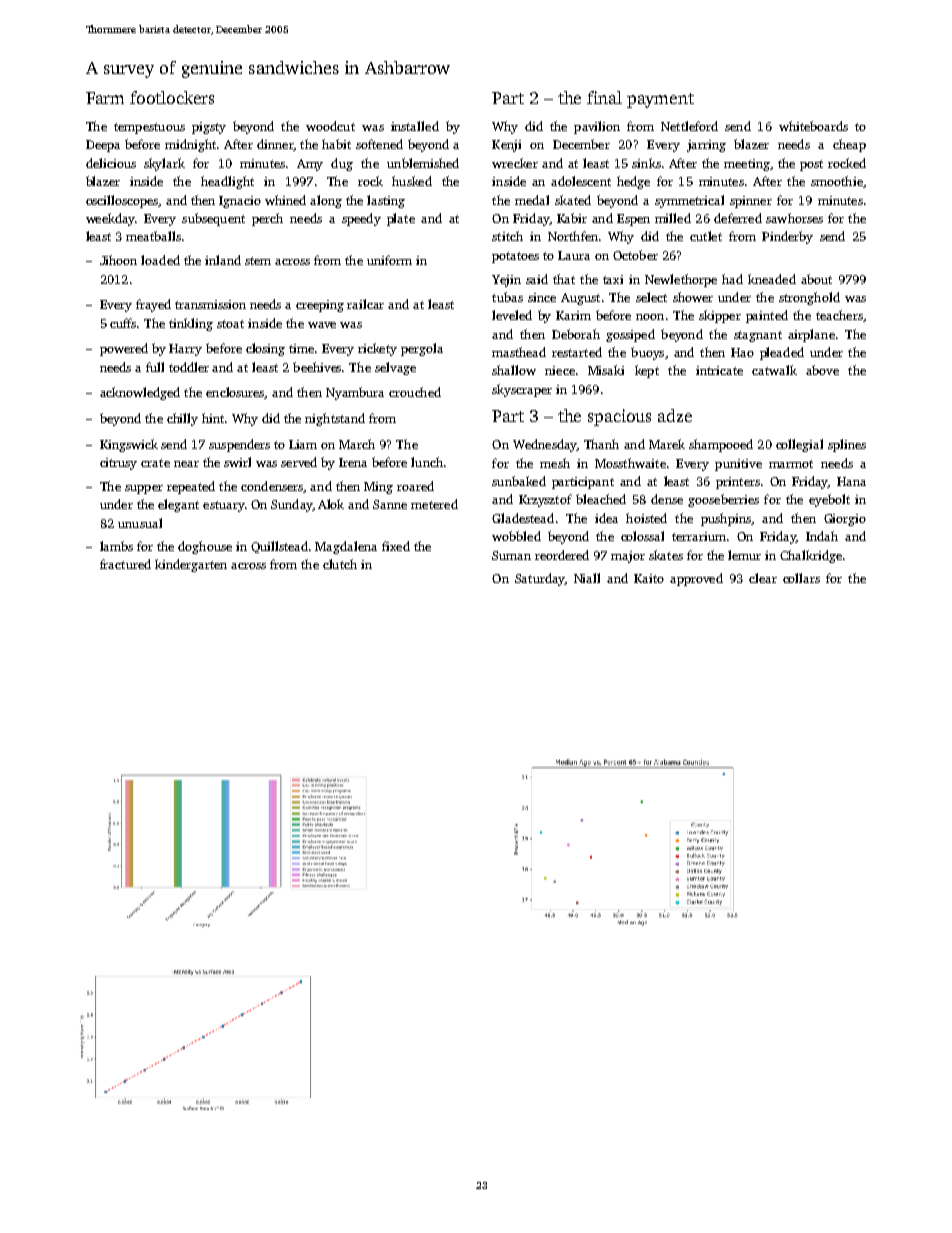  What do you see at coordinates (299, 462) in the screenshot?
I see `served` at bounding box center [299, 462].
